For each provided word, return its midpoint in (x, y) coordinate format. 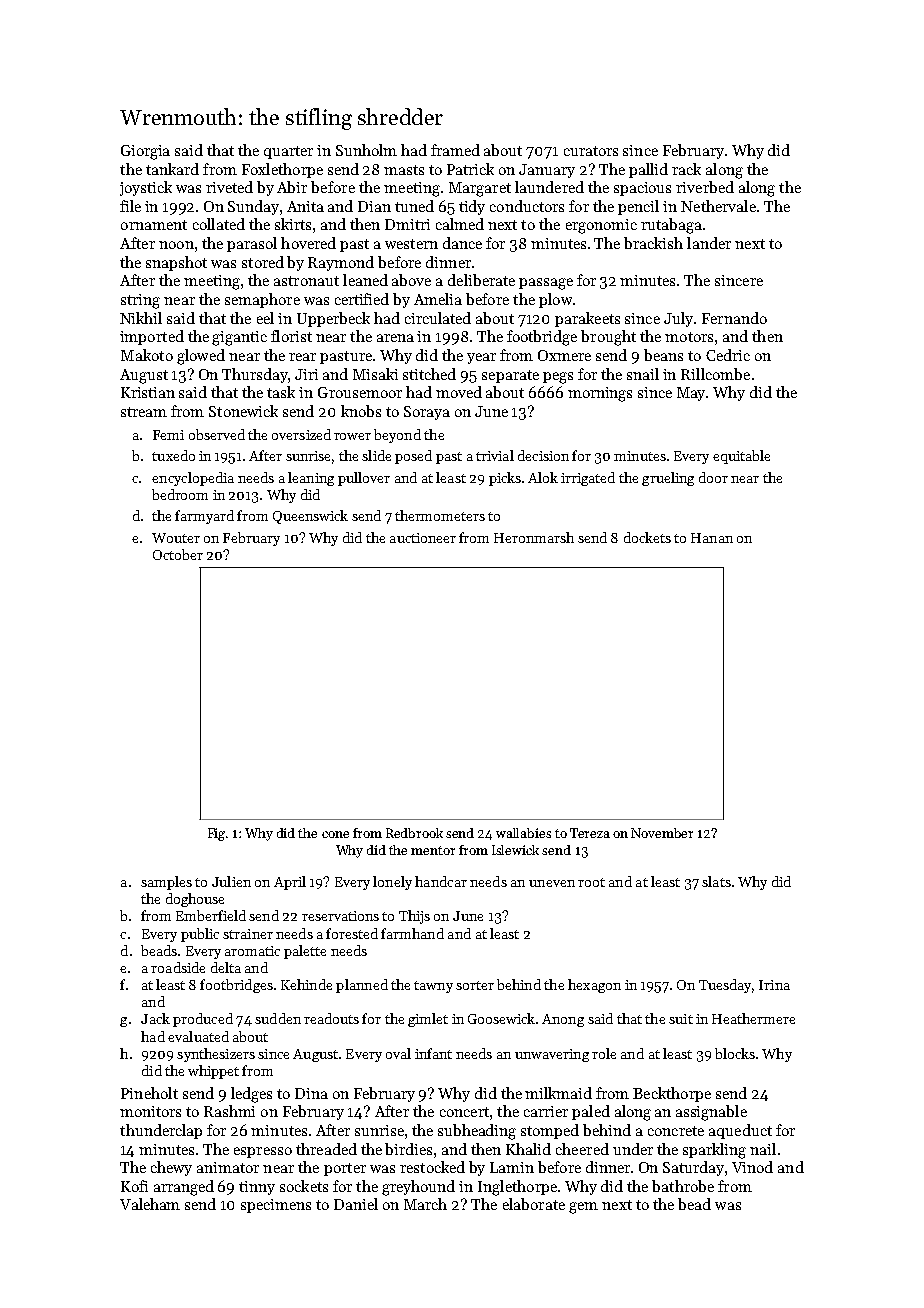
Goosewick (501, 1018)
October (178, 554)
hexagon (594, 986)
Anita (305, 206)
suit (681, 1019)
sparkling (714, 1151)
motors (689, 337)
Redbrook (414, 833)
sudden (278, 1018)
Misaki (375, 374)
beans (663, 355)
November (662, 833)
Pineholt (149, 1093)
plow (555, 300)
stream (144, 412)
